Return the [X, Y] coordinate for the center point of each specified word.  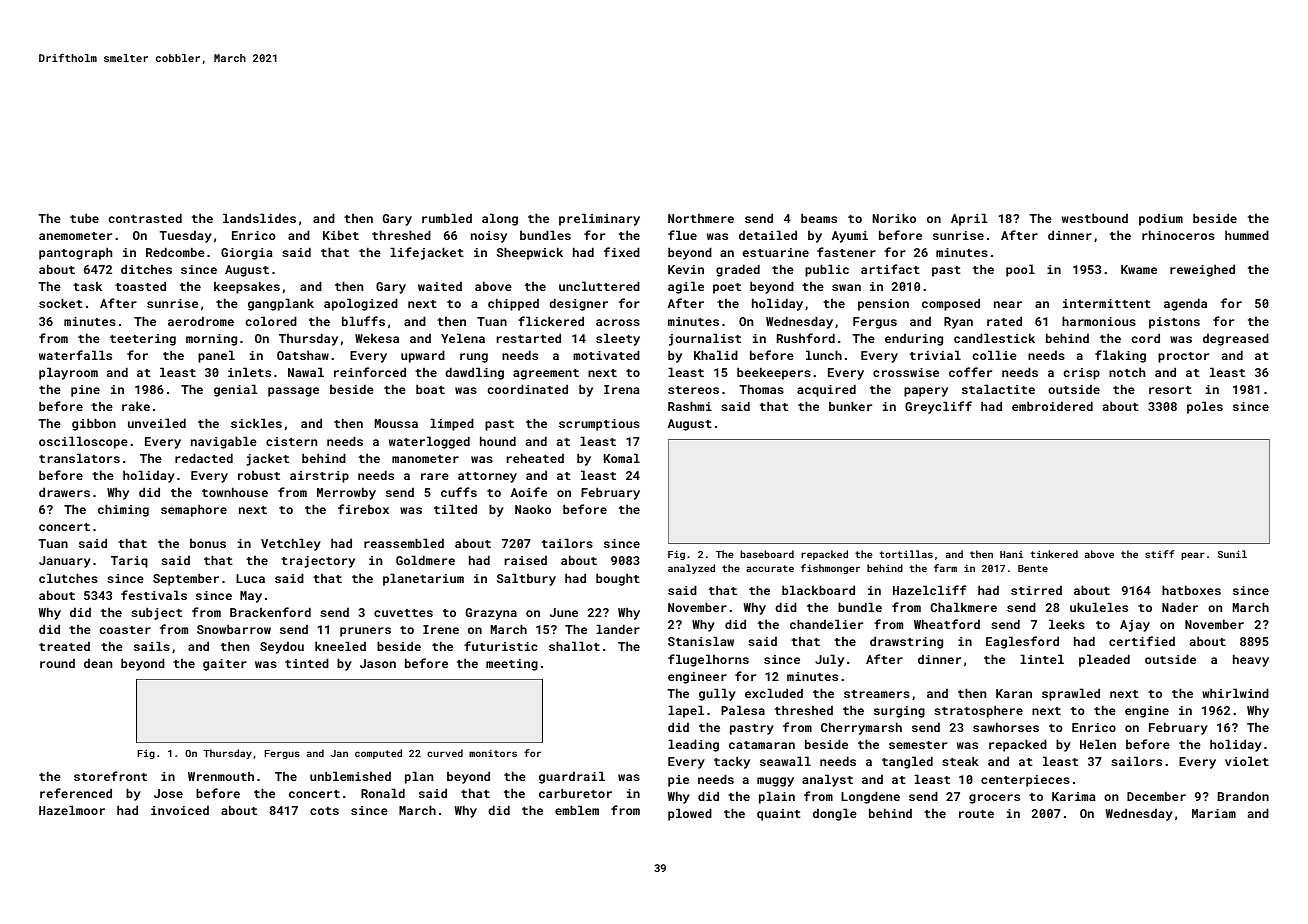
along [500, 219]
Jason [378, 663]
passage [293, 392]
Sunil [1232, 554]
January [65, 562]
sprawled [1071, 694]
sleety [618, 339]
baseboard [767, 554]
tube [84, 218]
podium [1161, 219]
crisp [1081, 374]
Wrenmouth [221, 776]
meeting [512, 665]
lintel [1042, 659]
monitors [493, 753]
